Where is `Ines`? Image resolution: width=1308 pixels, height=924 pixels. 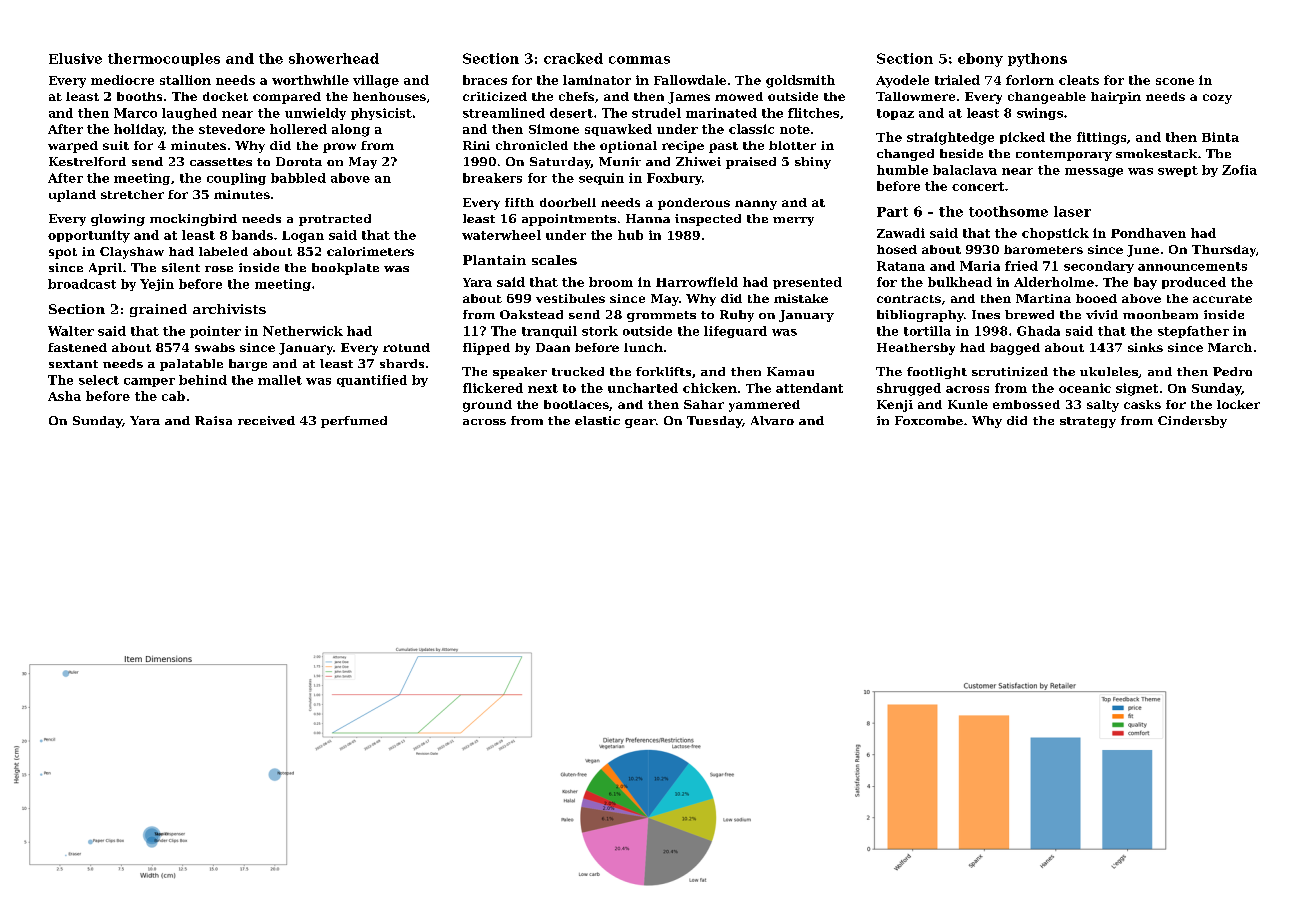
Ines is located at coordinates (986, 314).
